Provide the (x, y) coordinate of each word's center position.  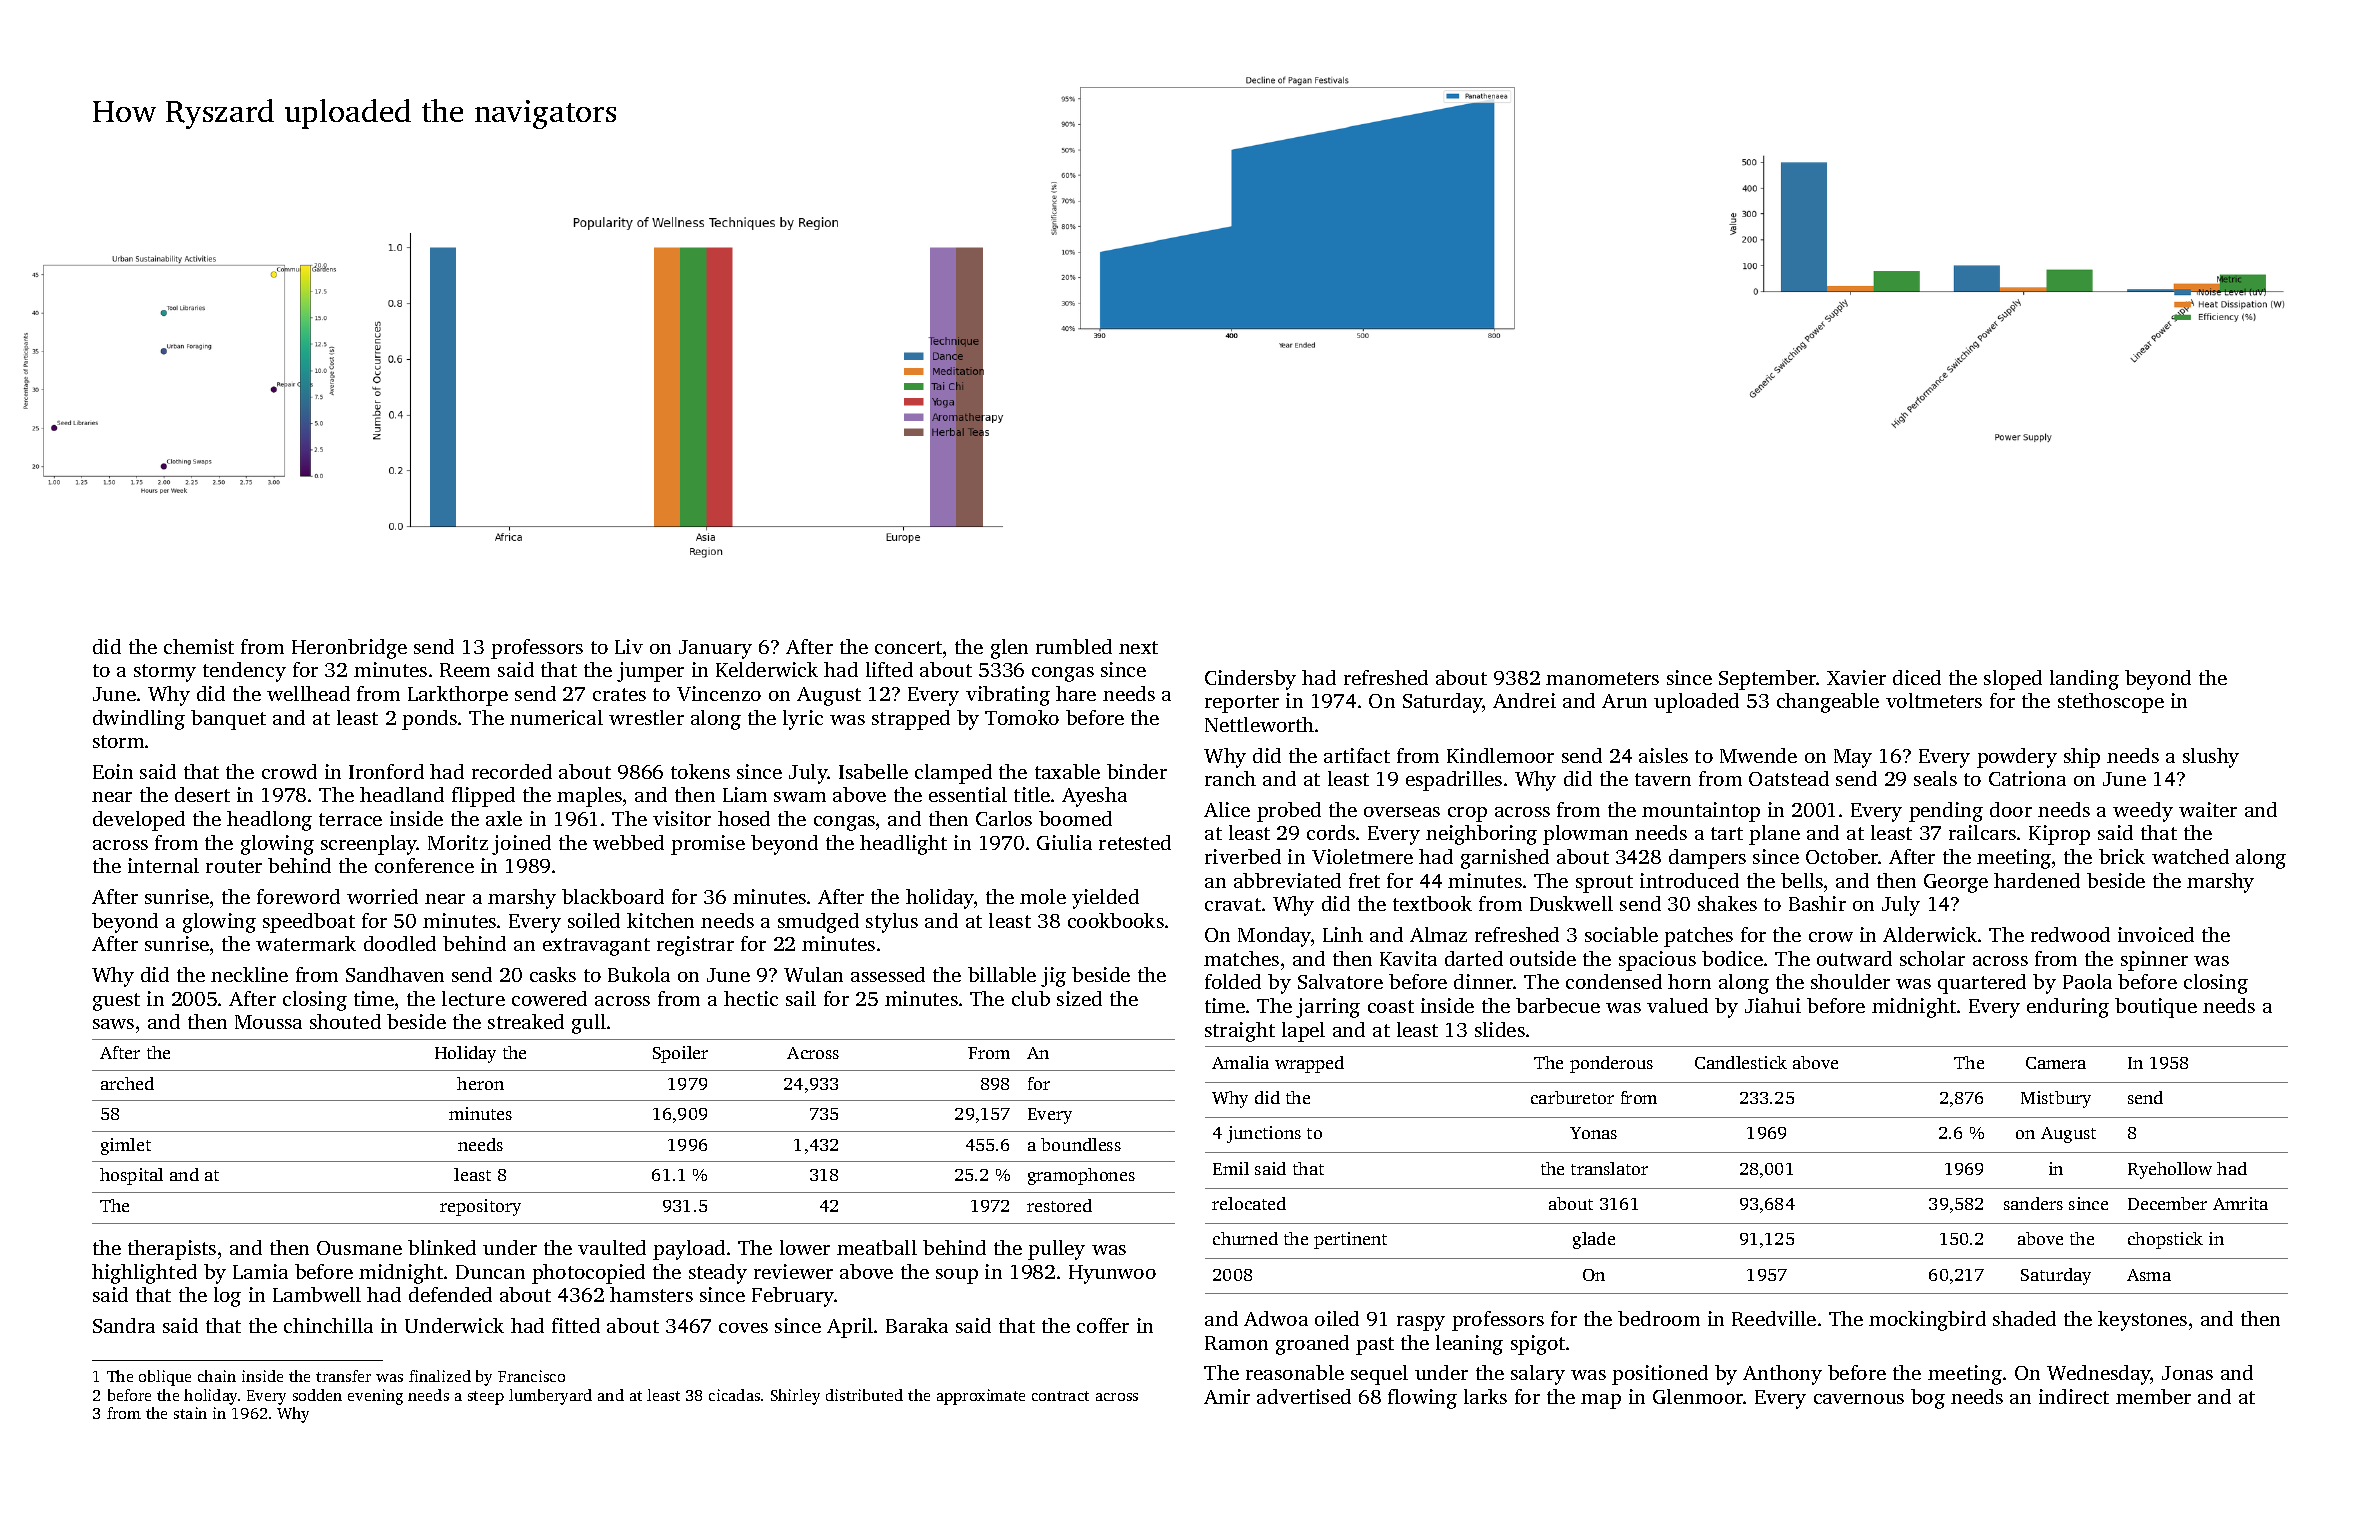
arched (127, 1083)
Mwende (1758, 755)
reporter (1242, 704)
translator (1609, 1168)
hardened (2037, 880)
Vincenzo (719, 693)
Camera (2056, 1063)
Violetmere (1362, 856)
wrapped (1309, 1064)
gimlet (126, 1146)
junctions (1264, 1134)
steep (486, 1398)
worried (382, 896)
